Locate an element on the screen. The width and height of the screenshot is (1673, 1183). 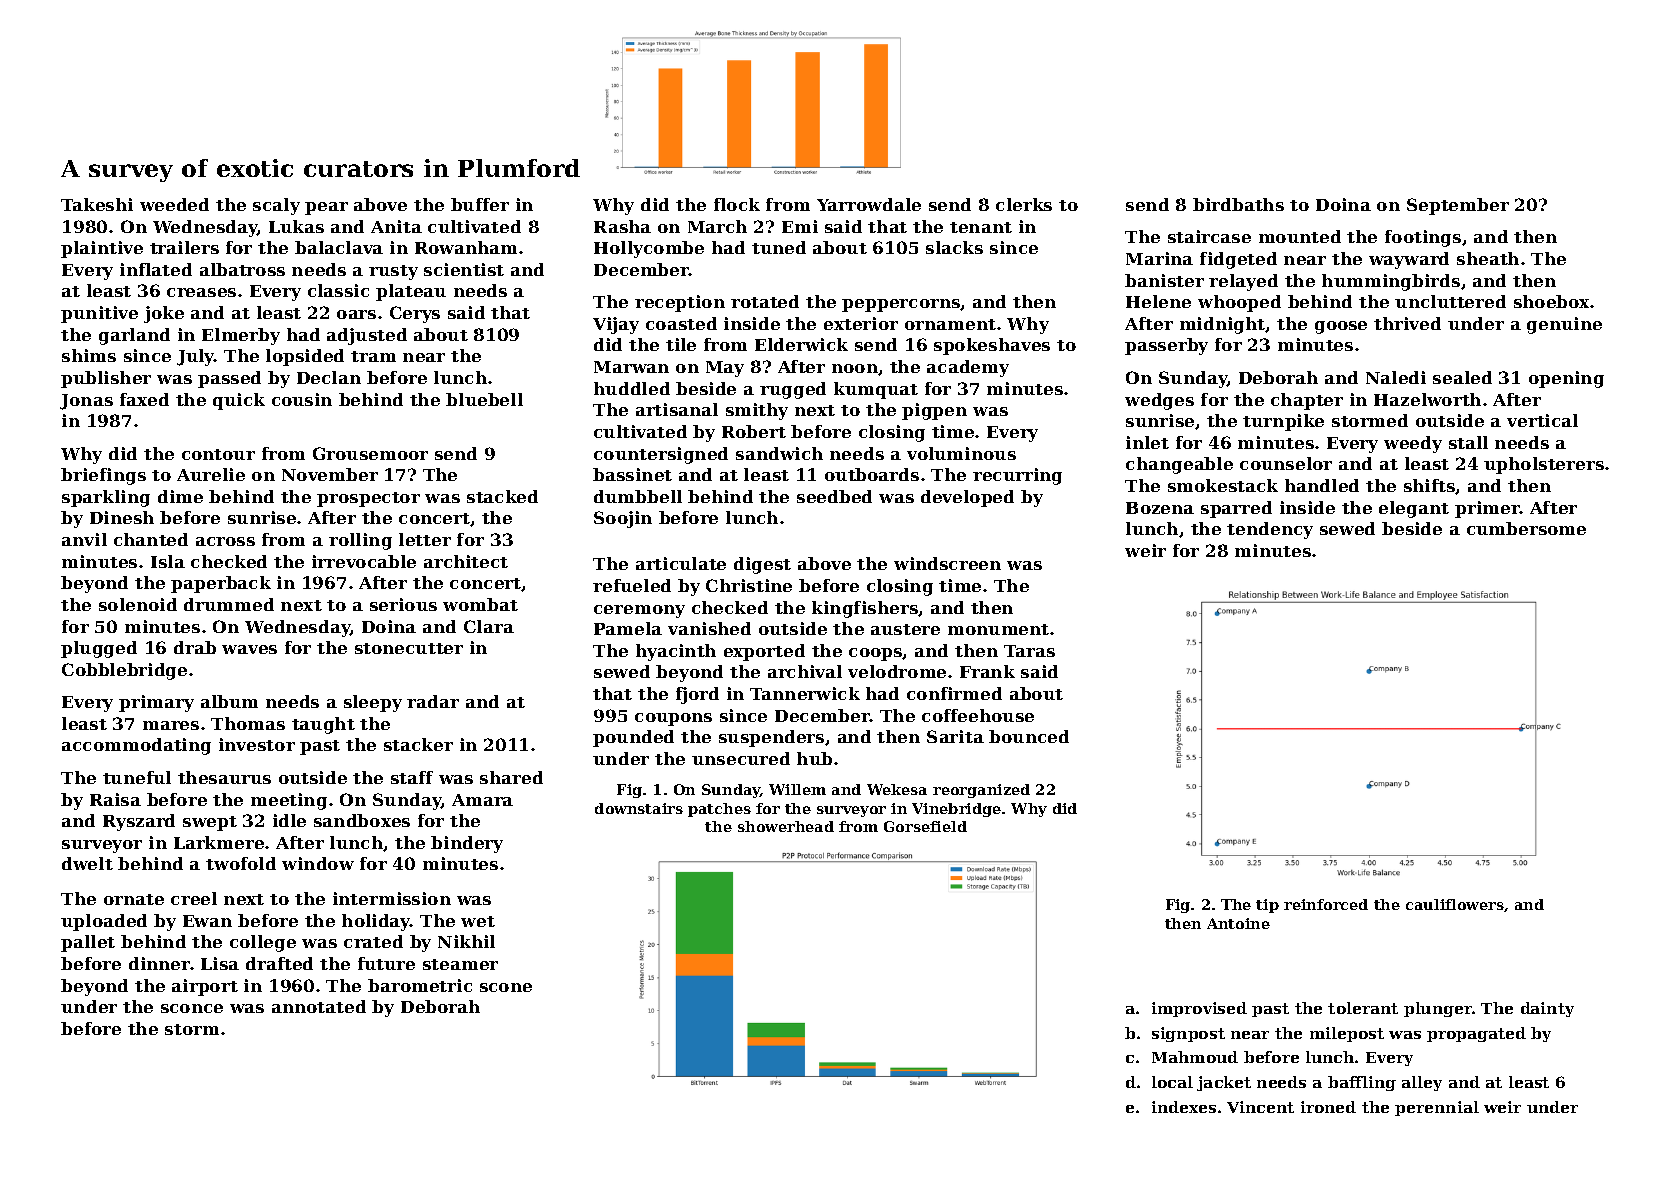
Gorsefield is located at coordinates (925, 826).
